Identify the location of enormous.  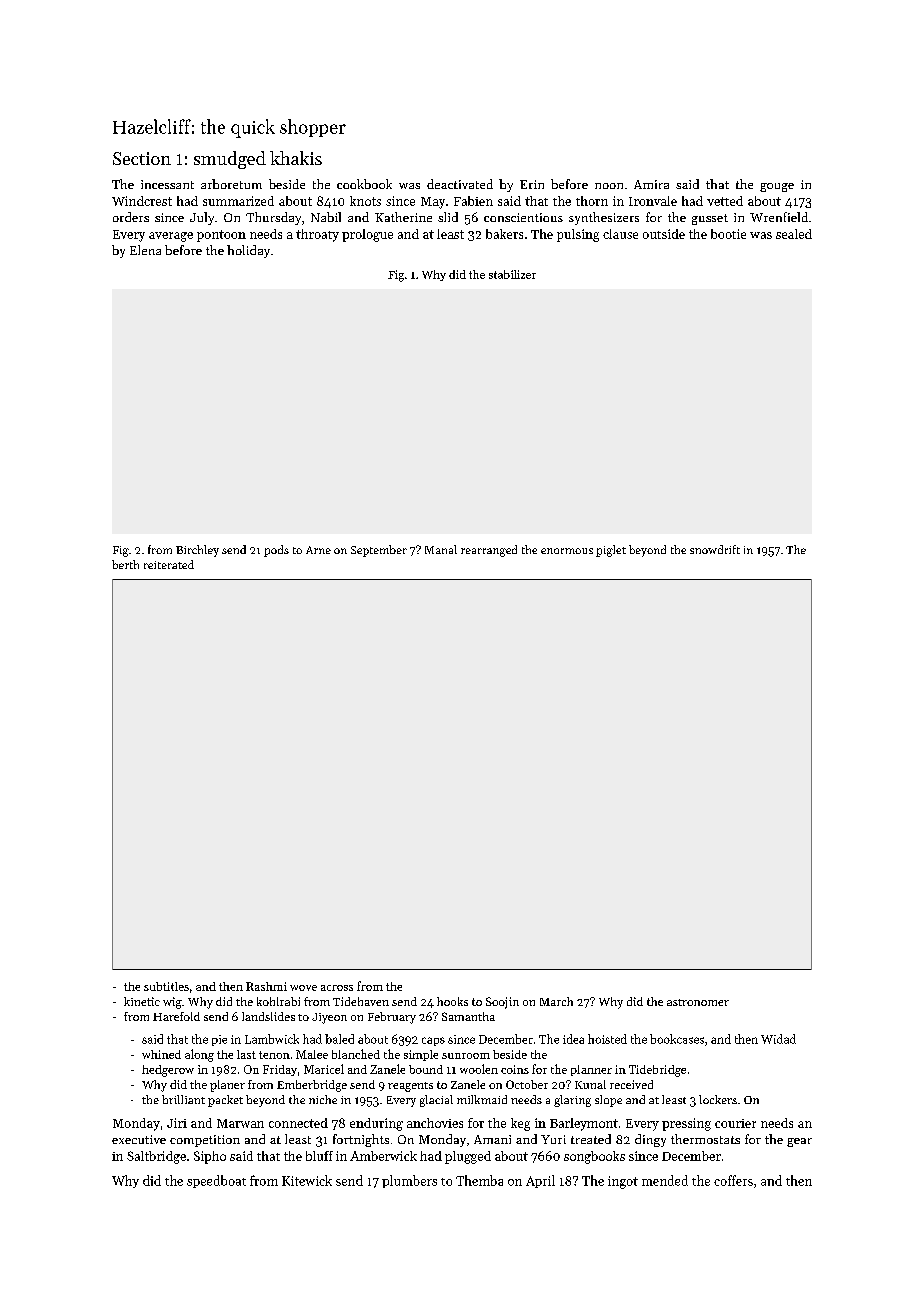
(567, 551).
